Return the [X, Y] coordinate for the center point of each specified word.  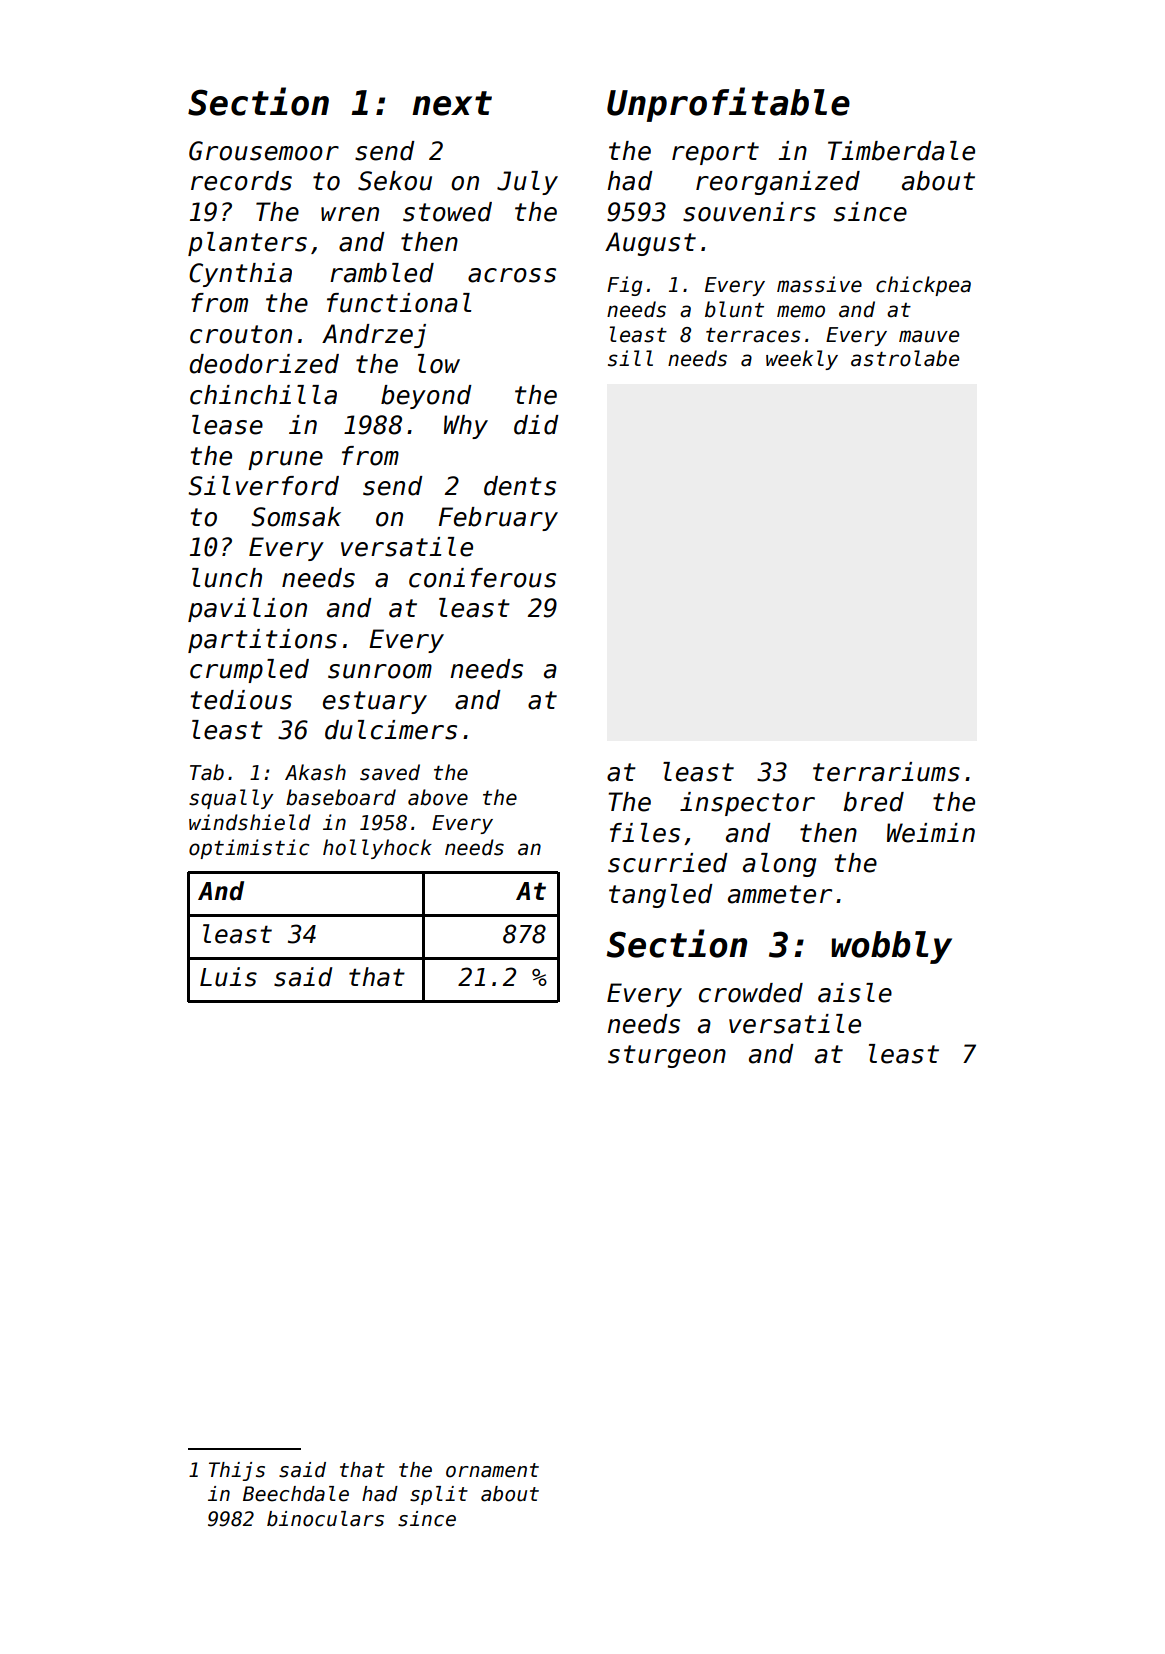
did [536, 425]
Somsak [296, 517]
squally [231, 799]
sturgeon [667, 1056]
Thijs [237, 1471]
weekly [802, 360]
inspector [747, 804]
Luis [228, 977]
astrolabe [905, 358]
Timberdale [901, 151]
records [241, 181]
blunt [734, 309]
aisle [855, 993]
